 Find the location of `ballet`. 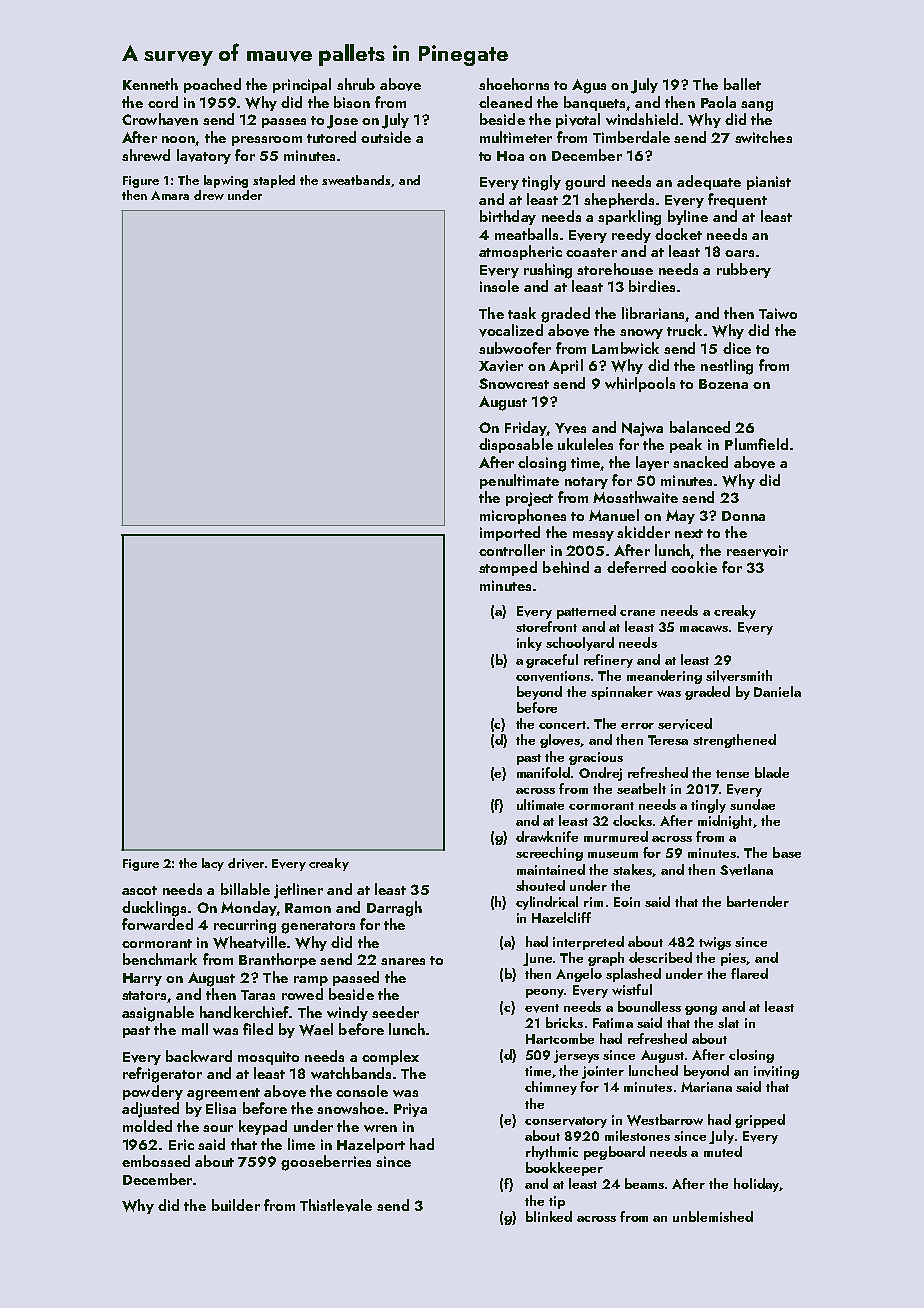

ballet is located at coordinates (742, 84).
